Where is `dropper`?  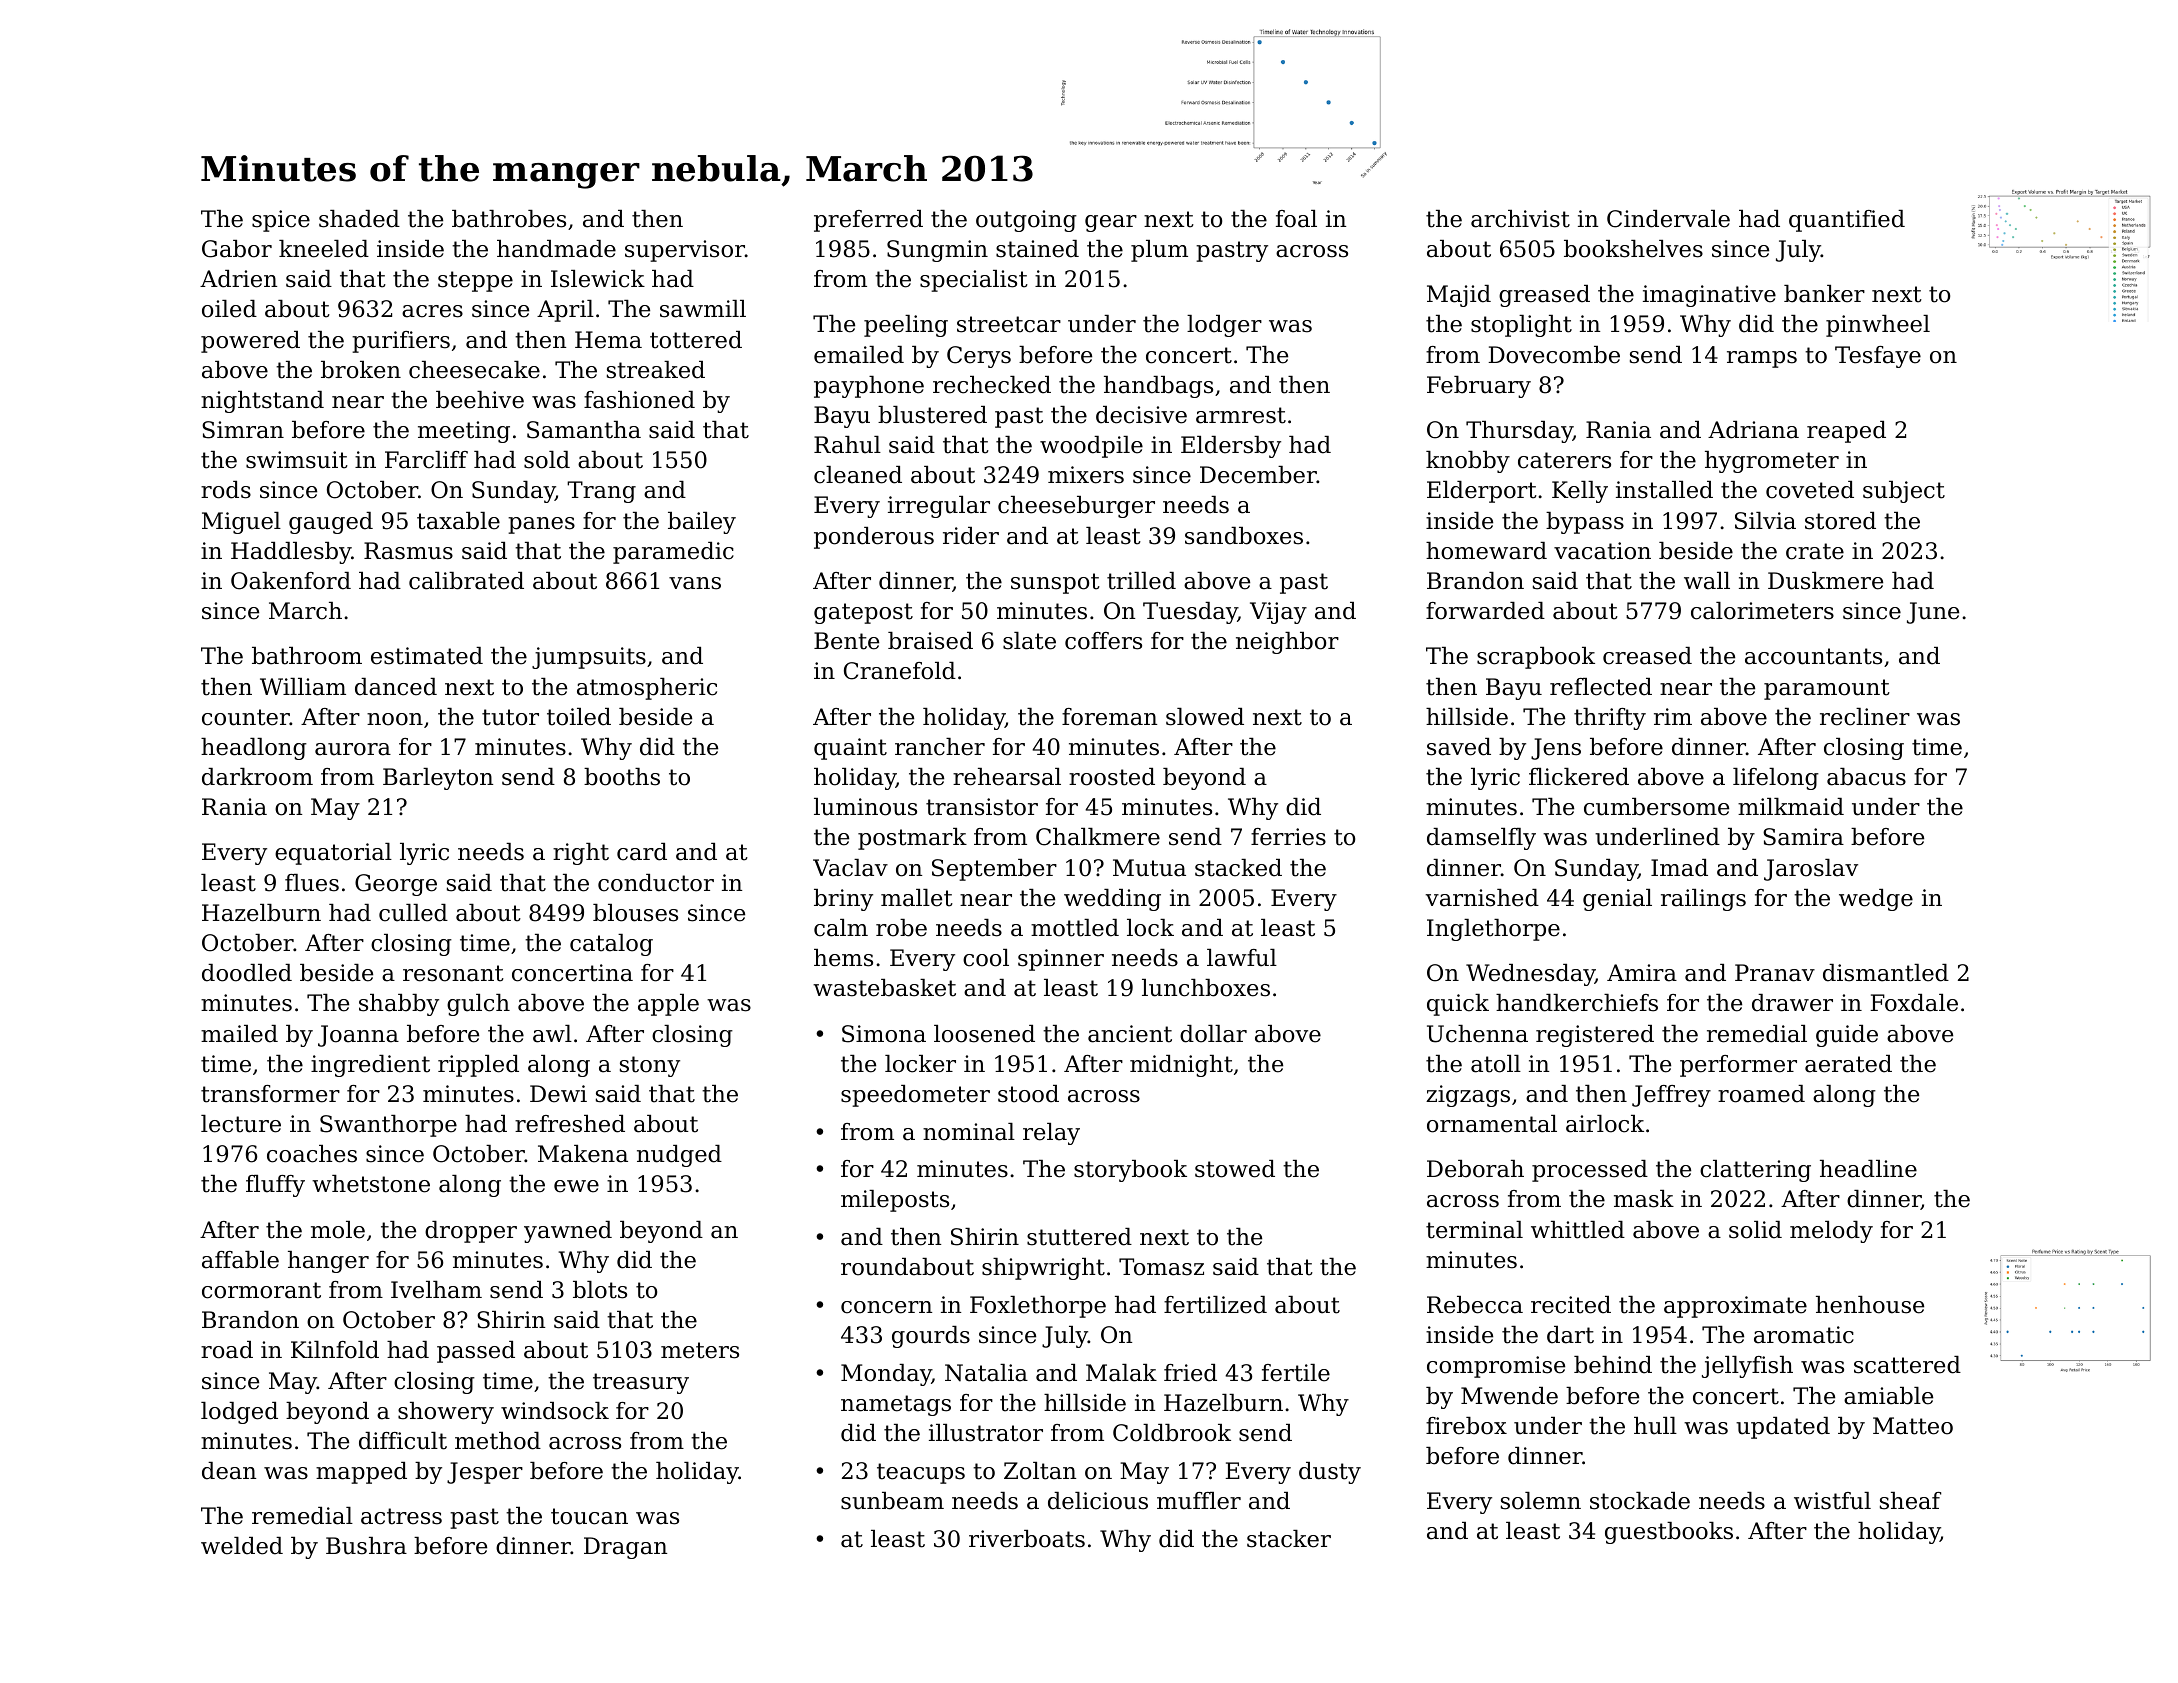 dropper is located at coordinates (471, 1232).
